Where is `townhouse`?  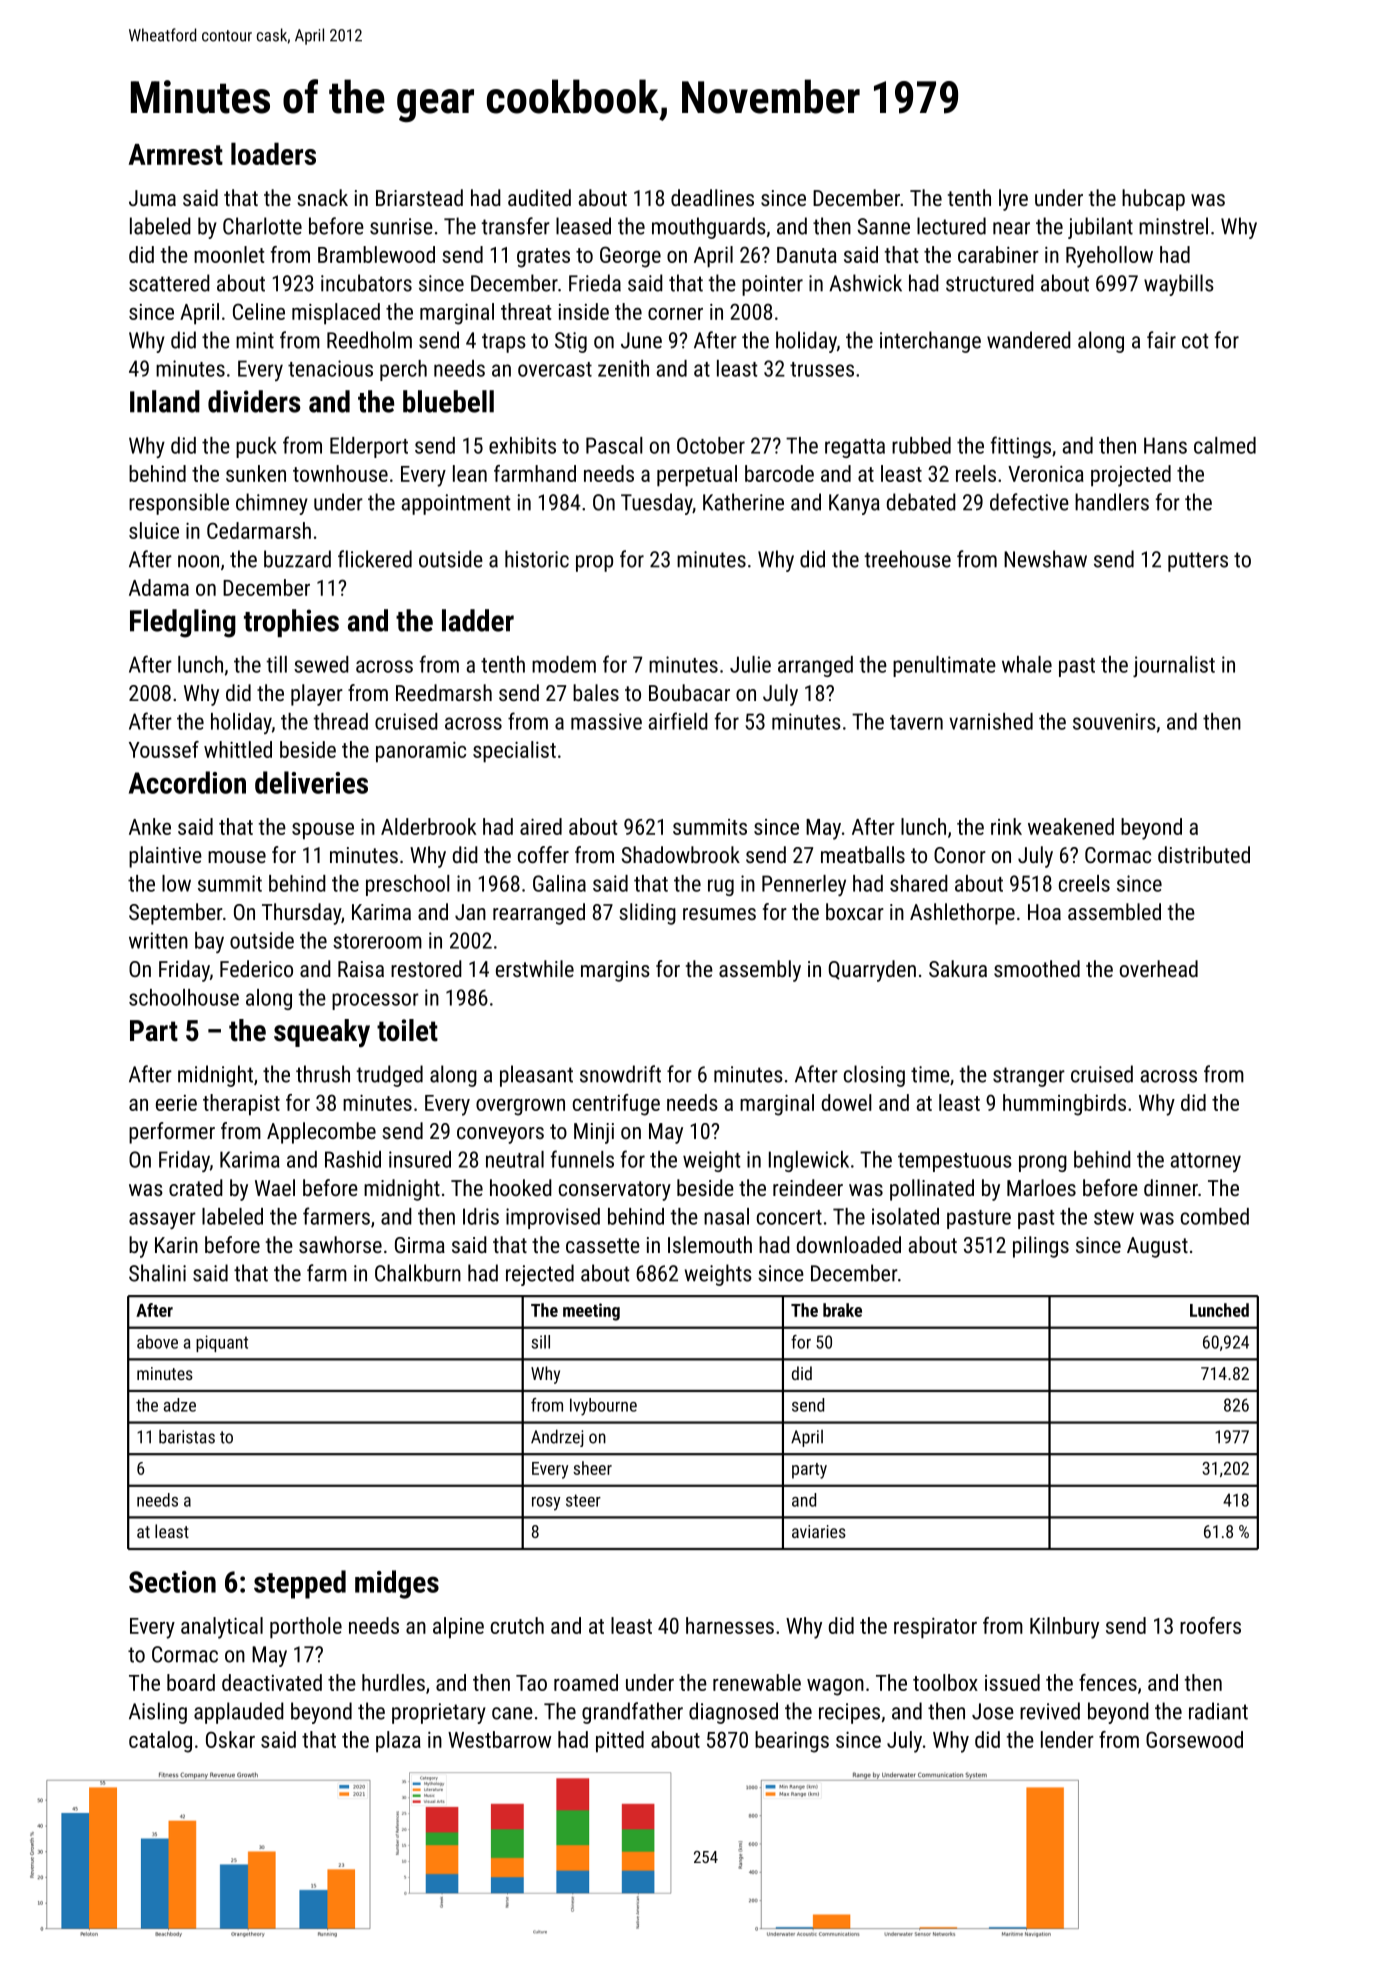 townhouse is located at coordinates (340, 473).
